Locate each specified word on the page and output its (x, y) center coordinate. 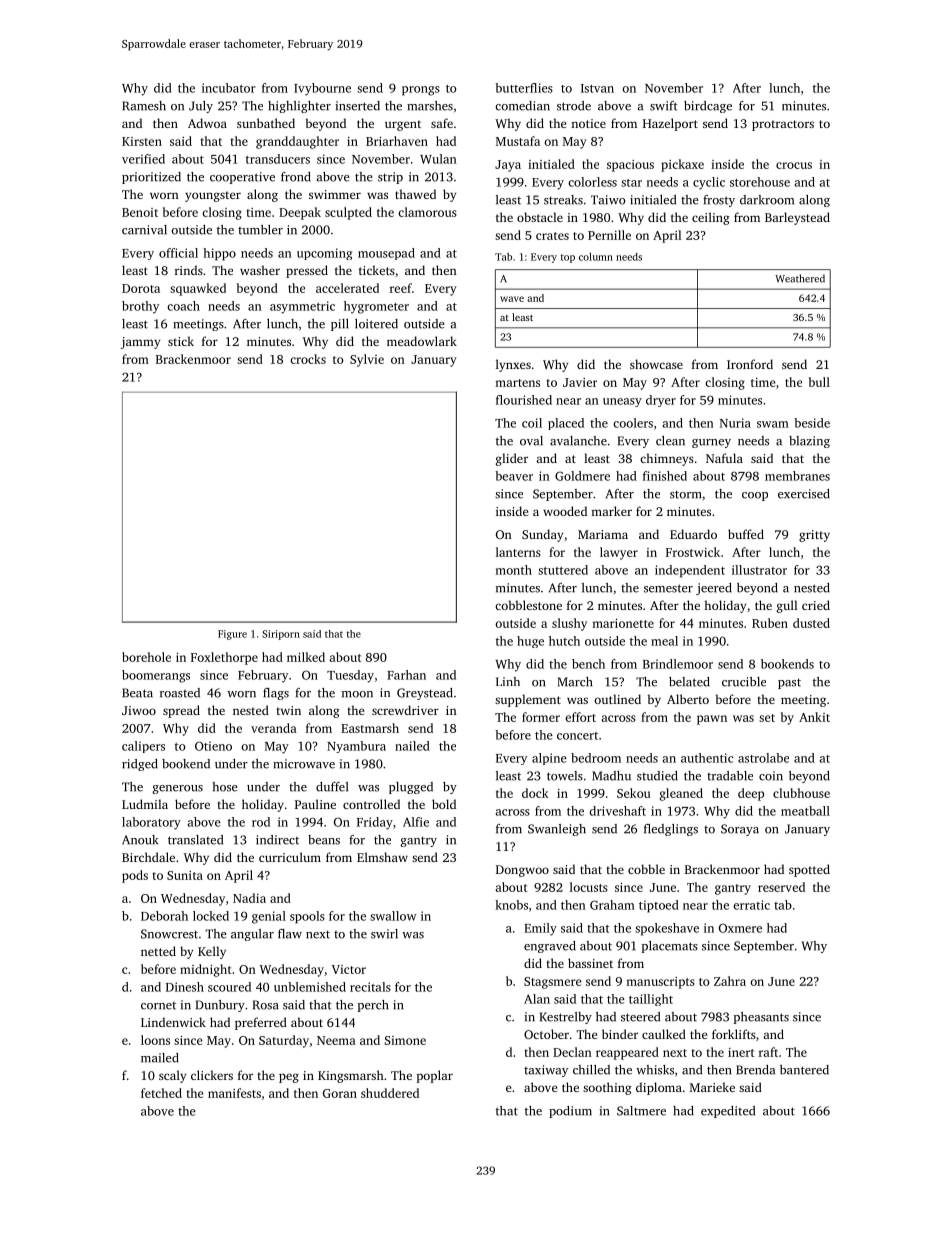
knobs (511, 905)
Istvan (597, 88)
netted (158, 951)
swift (664, 106)
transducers (278, 159)
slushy (569, 624)
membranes (797, 476)
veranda (274, 728)
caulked (664, 1034)
